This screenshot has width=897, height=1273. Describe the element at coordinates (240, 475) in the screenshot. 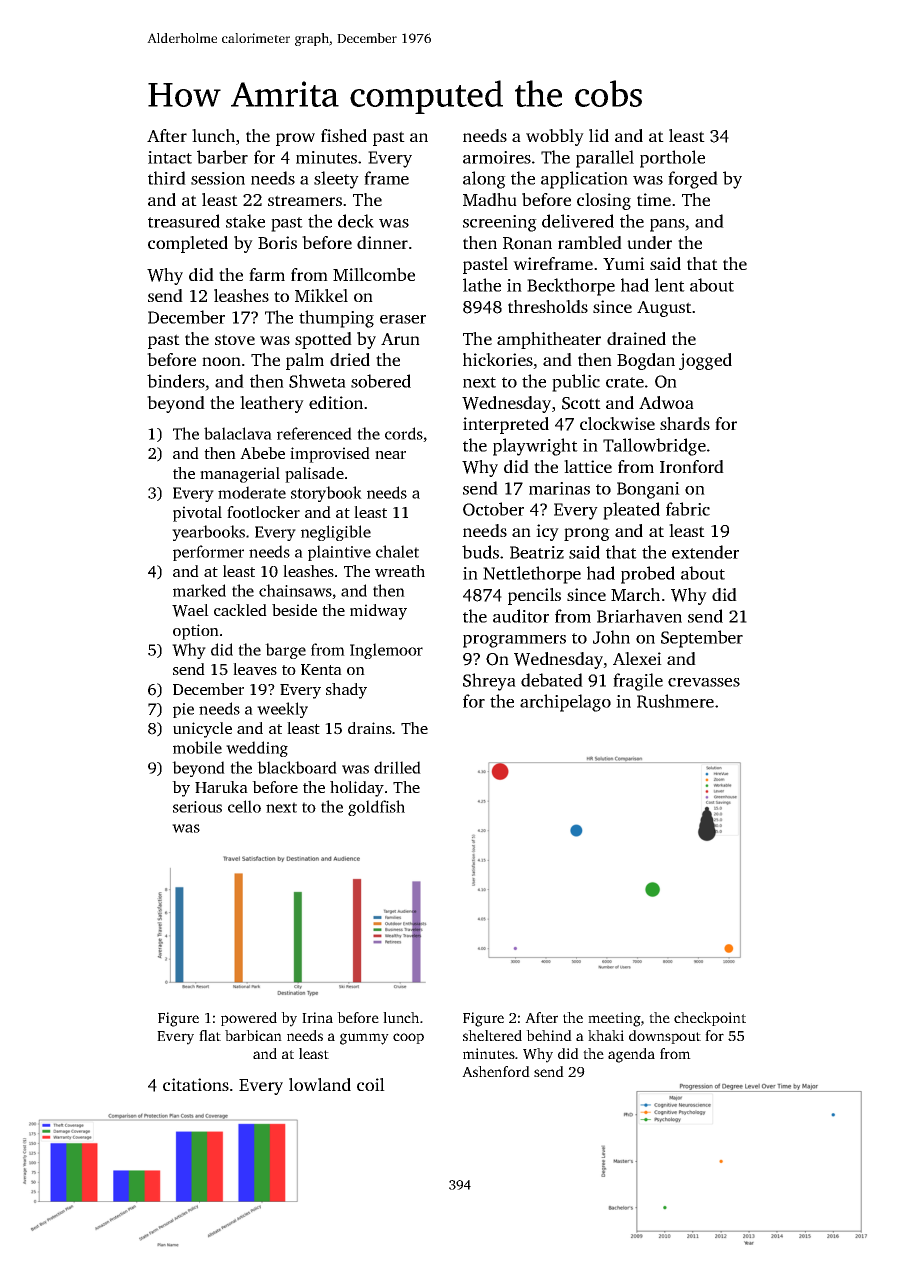

I see `managerial` at that location.
